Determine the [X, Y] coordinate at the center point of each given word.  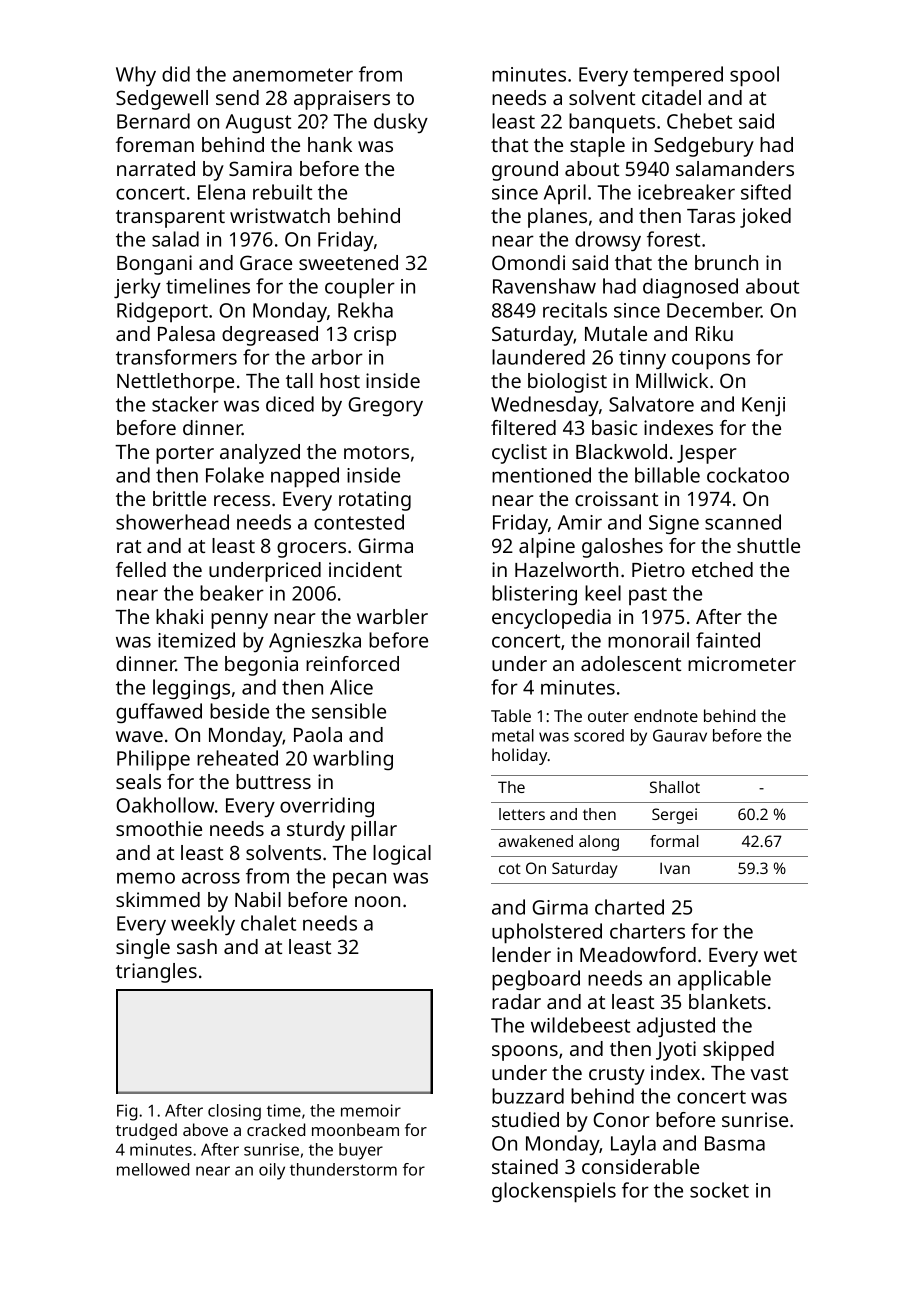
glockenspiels [554, 1192]
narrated [156, 168]
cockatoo [748, 475]
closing [234, 1112]
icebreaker [686, 192]
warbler [392, 616]
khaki [179, 616]
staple [597, 147]
